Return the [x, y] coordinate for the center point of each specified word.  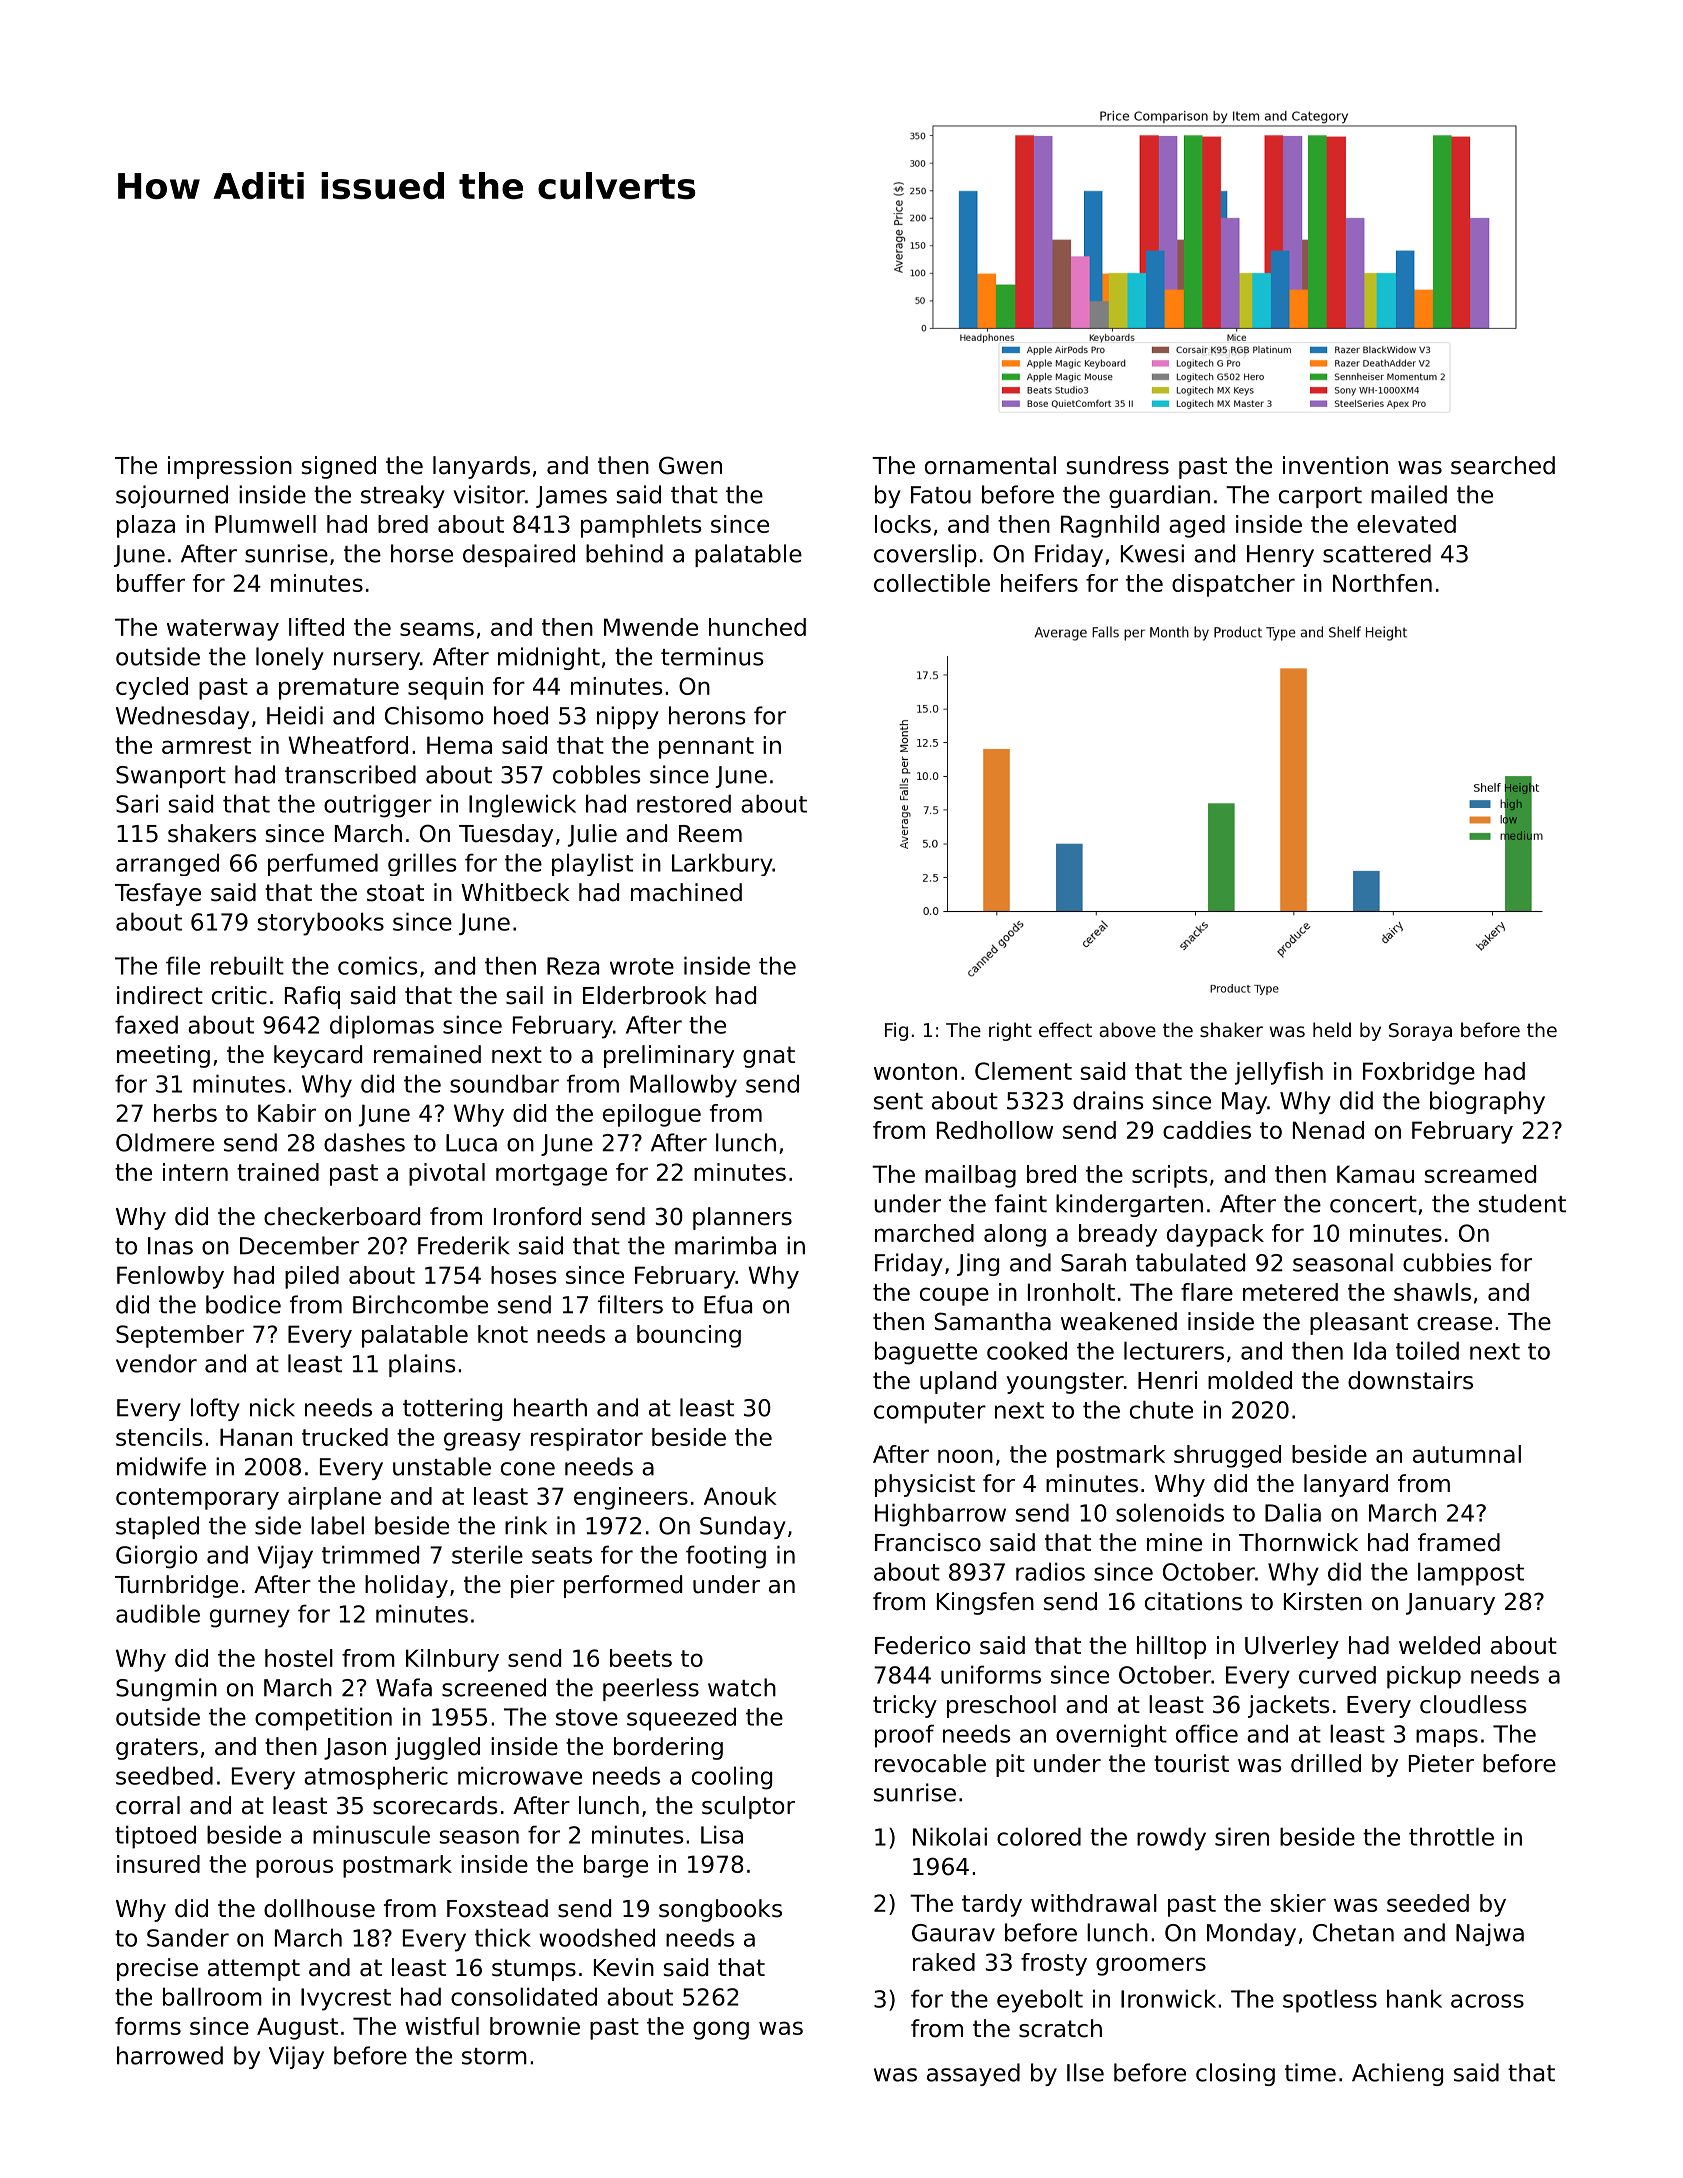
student [1522, 1203]
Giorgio [156, 1557]
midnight [549, 658]
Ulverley [1292, 1647]
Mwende [651, 627]
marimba [725, 1245]
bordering [668, 1748]
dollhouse [319, 1908]
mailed [1409, 494]
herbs [185, 1113]
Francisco [928, 1542]
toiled [1427, 1350]
